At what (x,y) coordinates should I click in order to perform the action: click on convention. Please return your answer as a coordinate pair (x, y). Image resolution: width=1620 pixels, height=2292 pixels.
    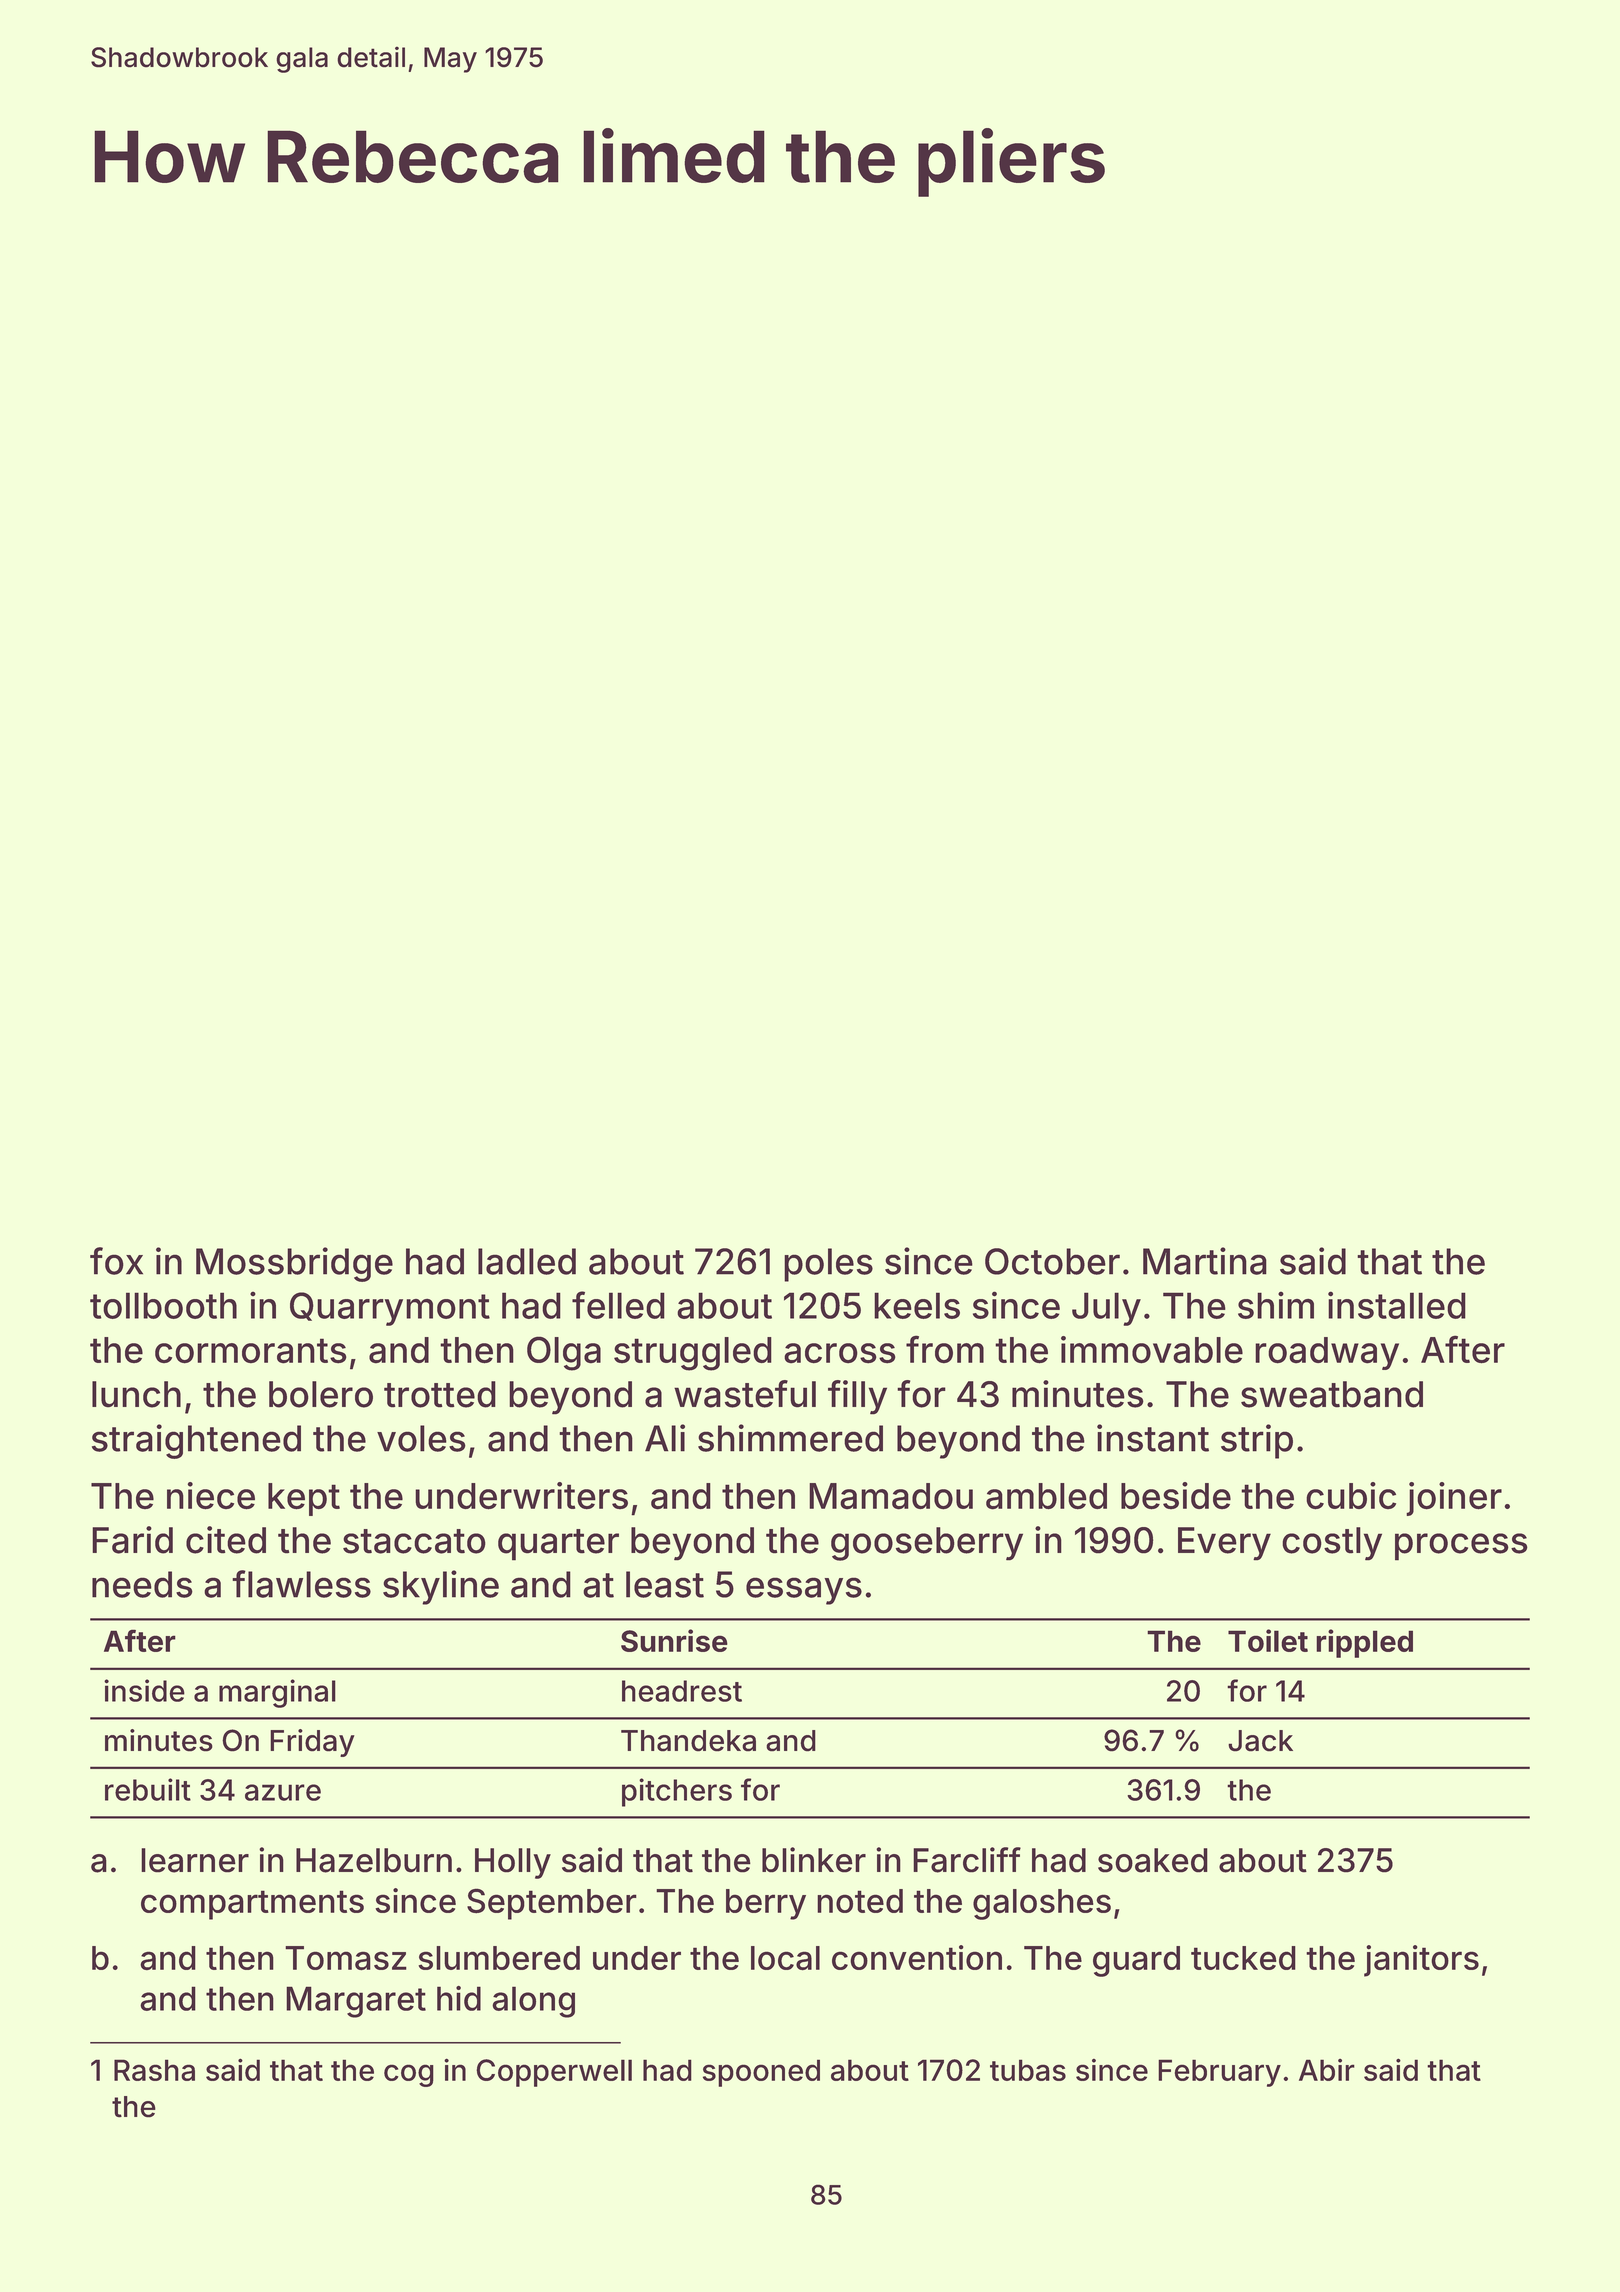
    Looking at the image, I should click on (917, 1957).
